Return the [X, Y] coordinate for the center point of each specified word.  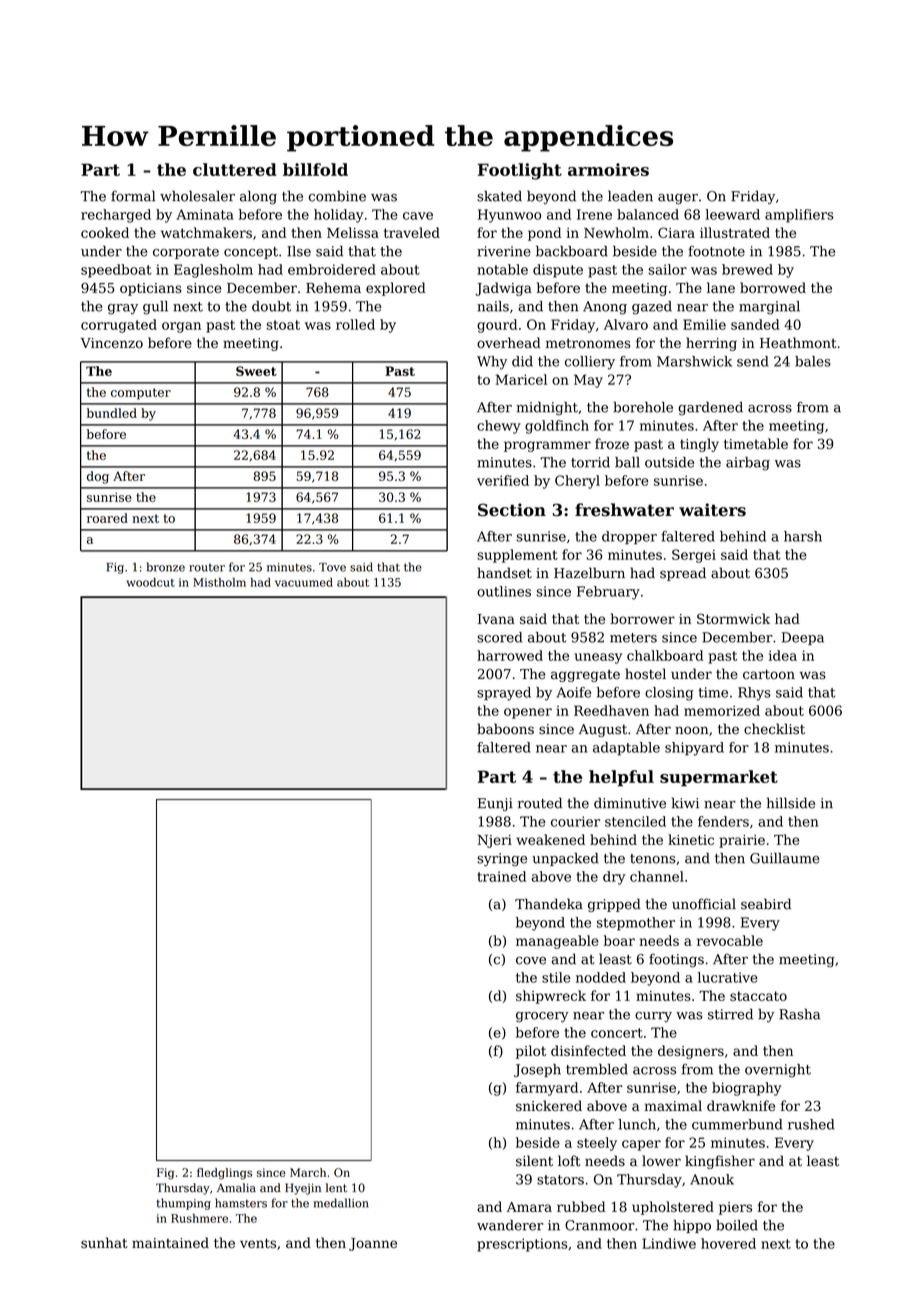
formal [133, 196]
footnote [716, 251]
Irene [594, 214]
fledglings [224, 1174]
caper [641, 1145]
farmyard [547, 1089]
